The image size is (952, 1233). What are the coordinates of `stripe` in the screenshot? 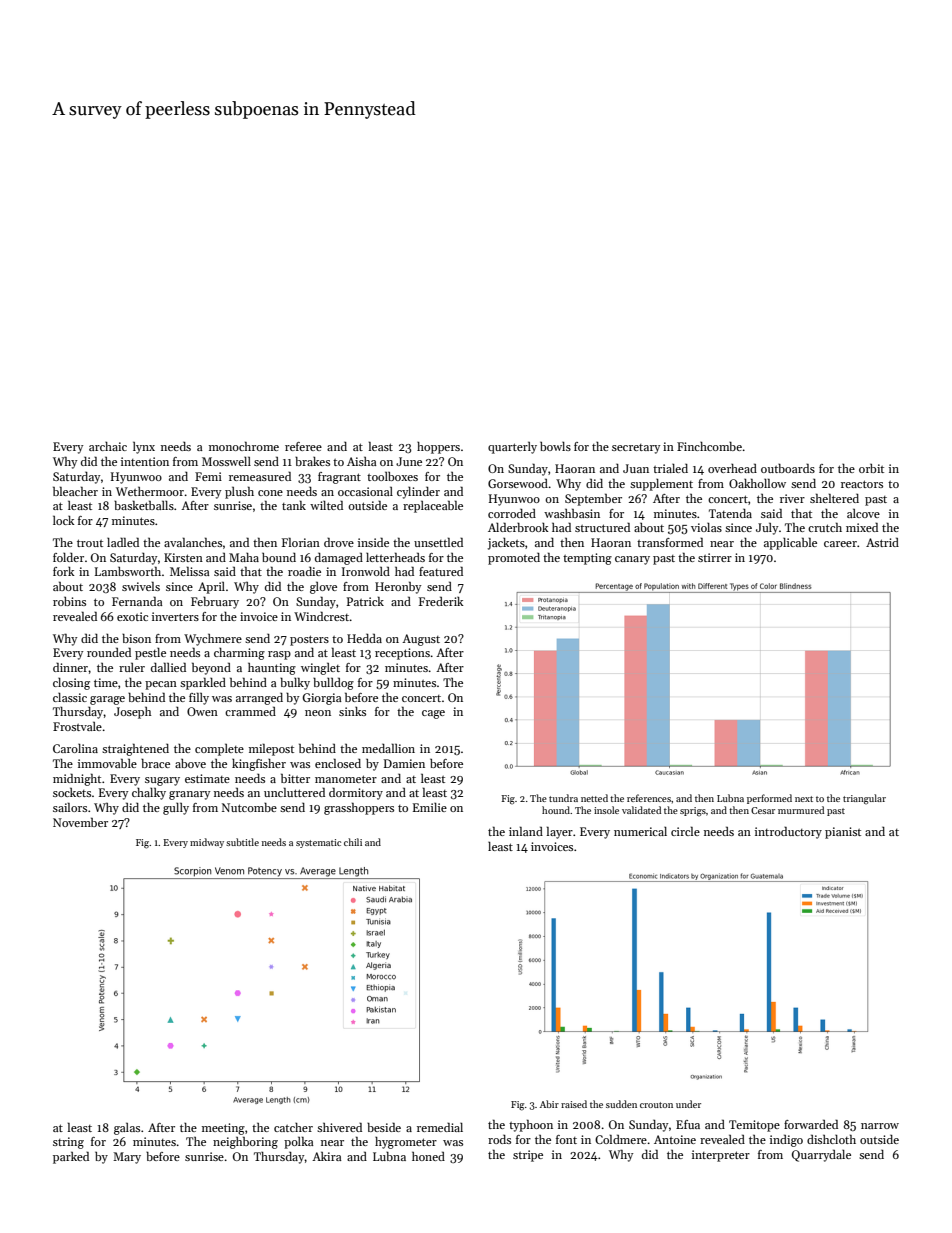 It's located at (528, 1156).
